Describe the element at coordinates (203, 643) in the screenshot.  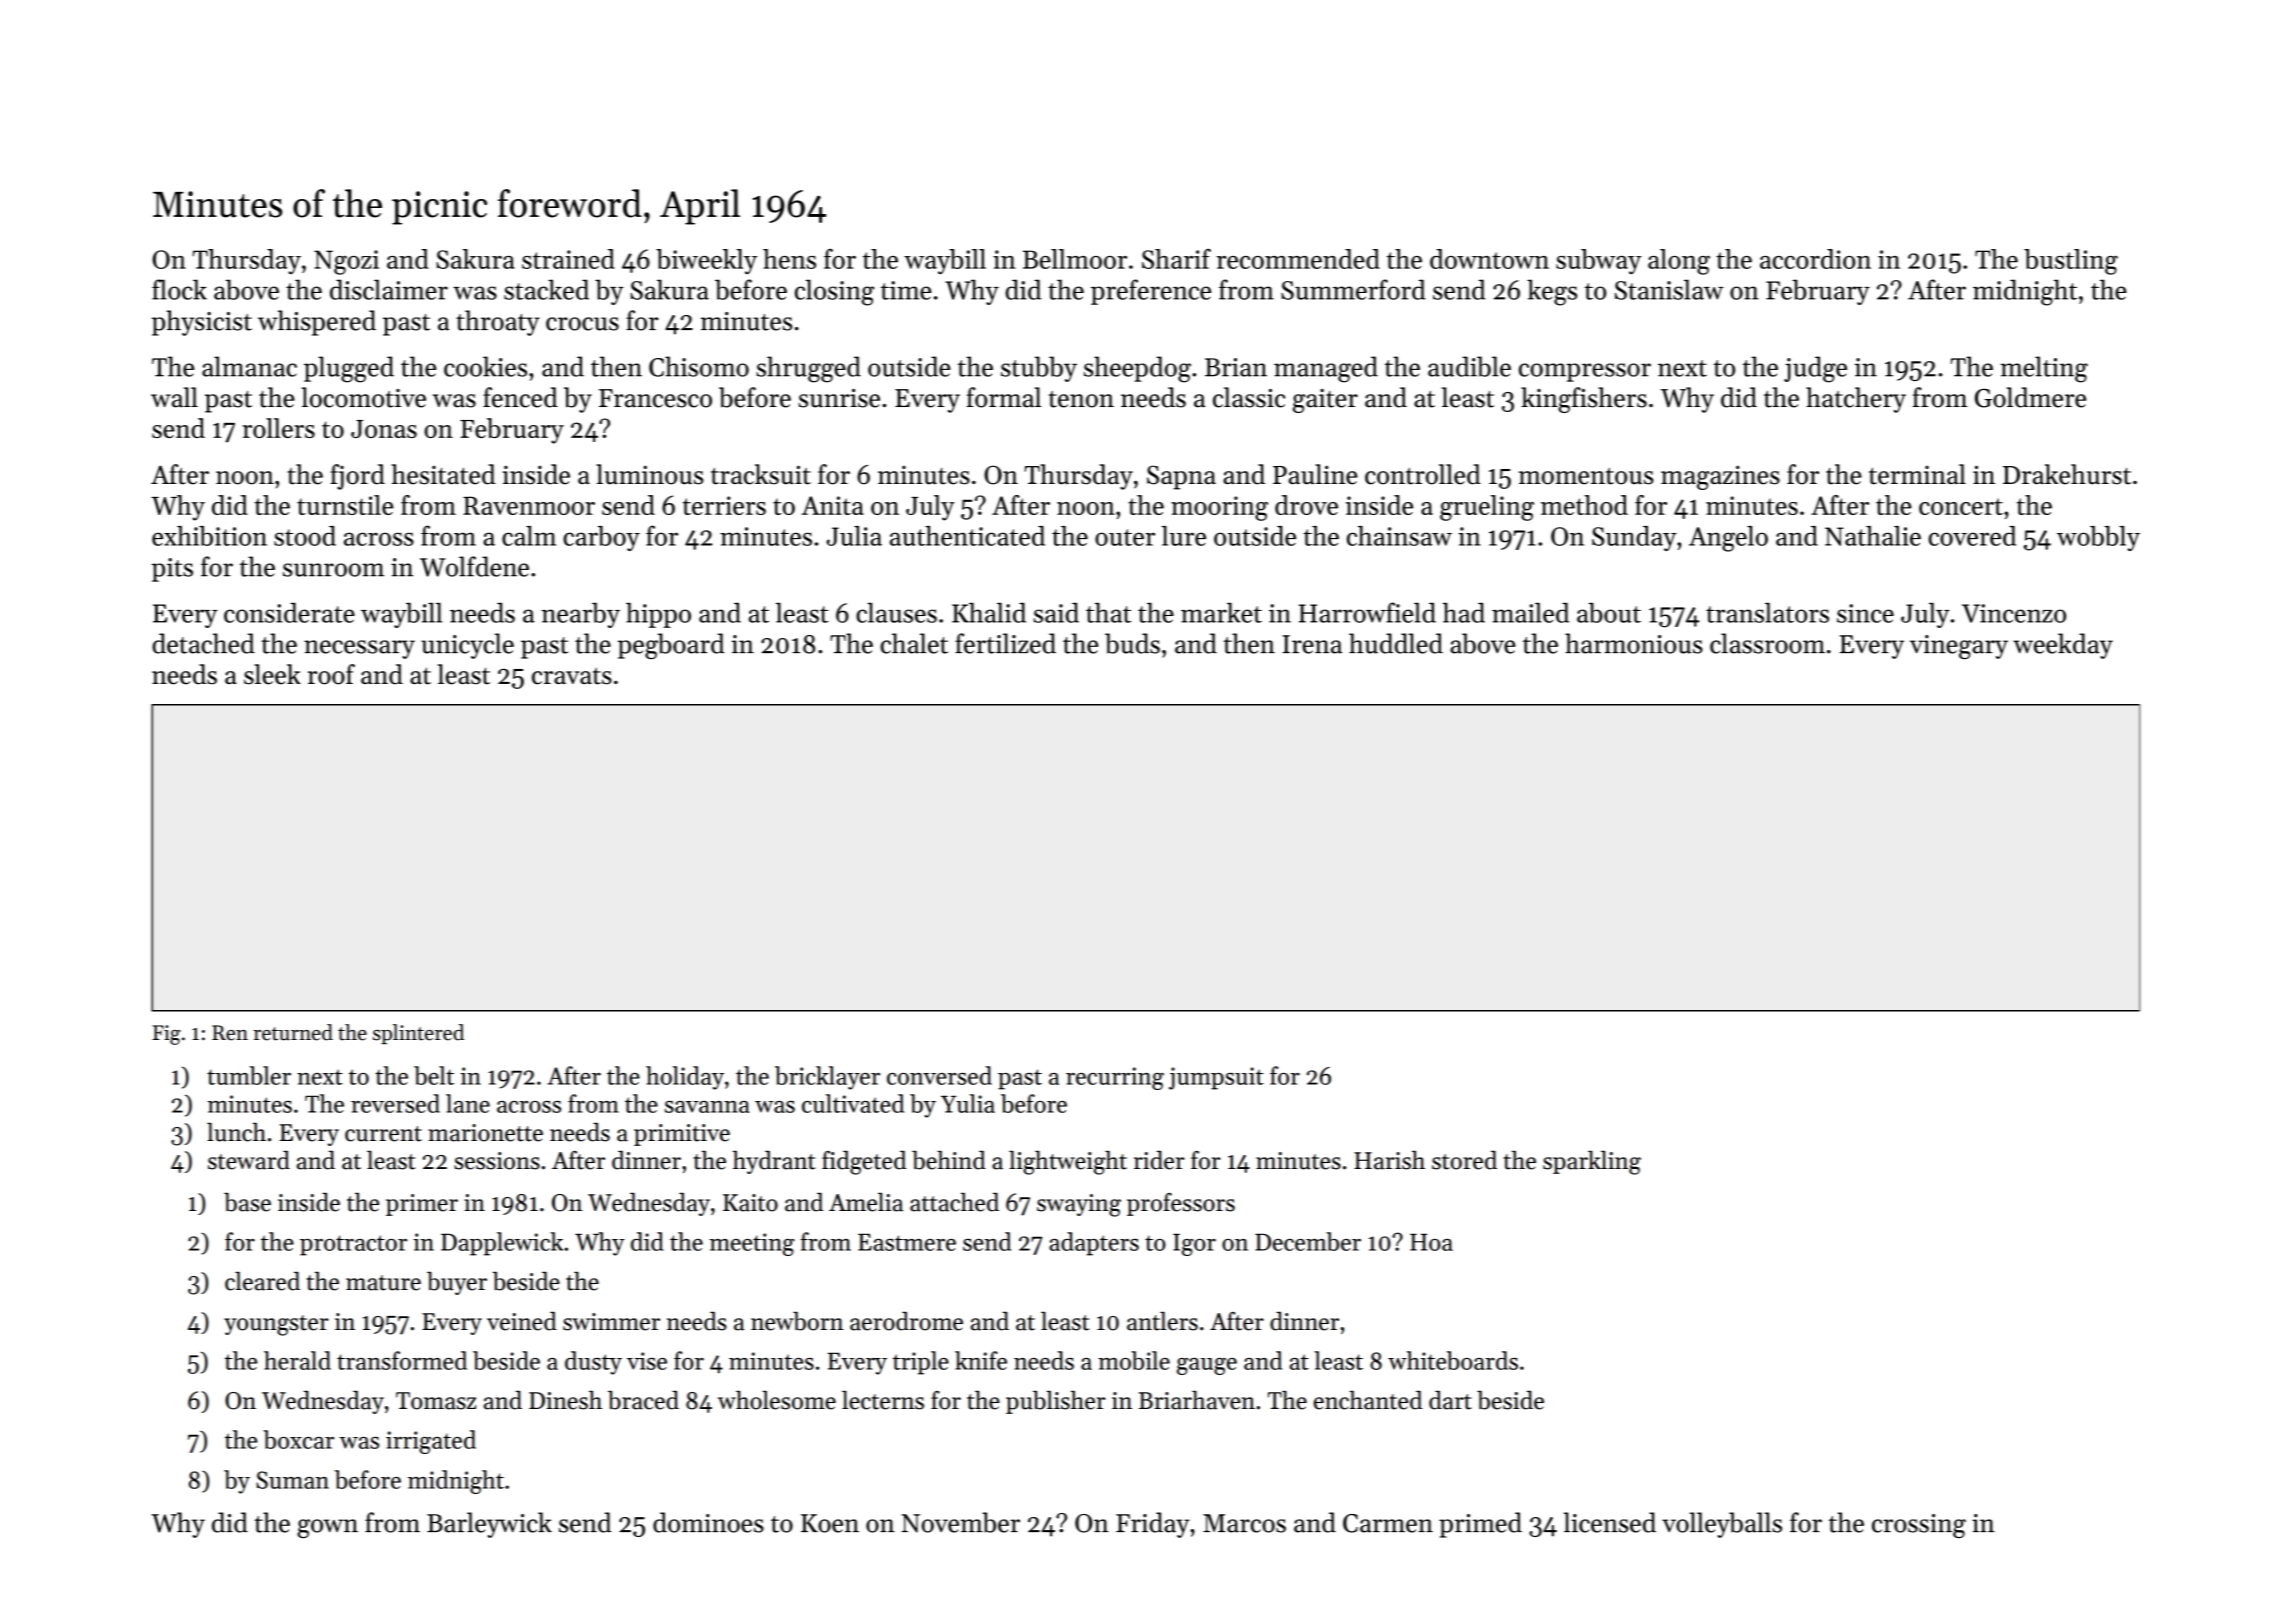
I see `detached` at that location.
